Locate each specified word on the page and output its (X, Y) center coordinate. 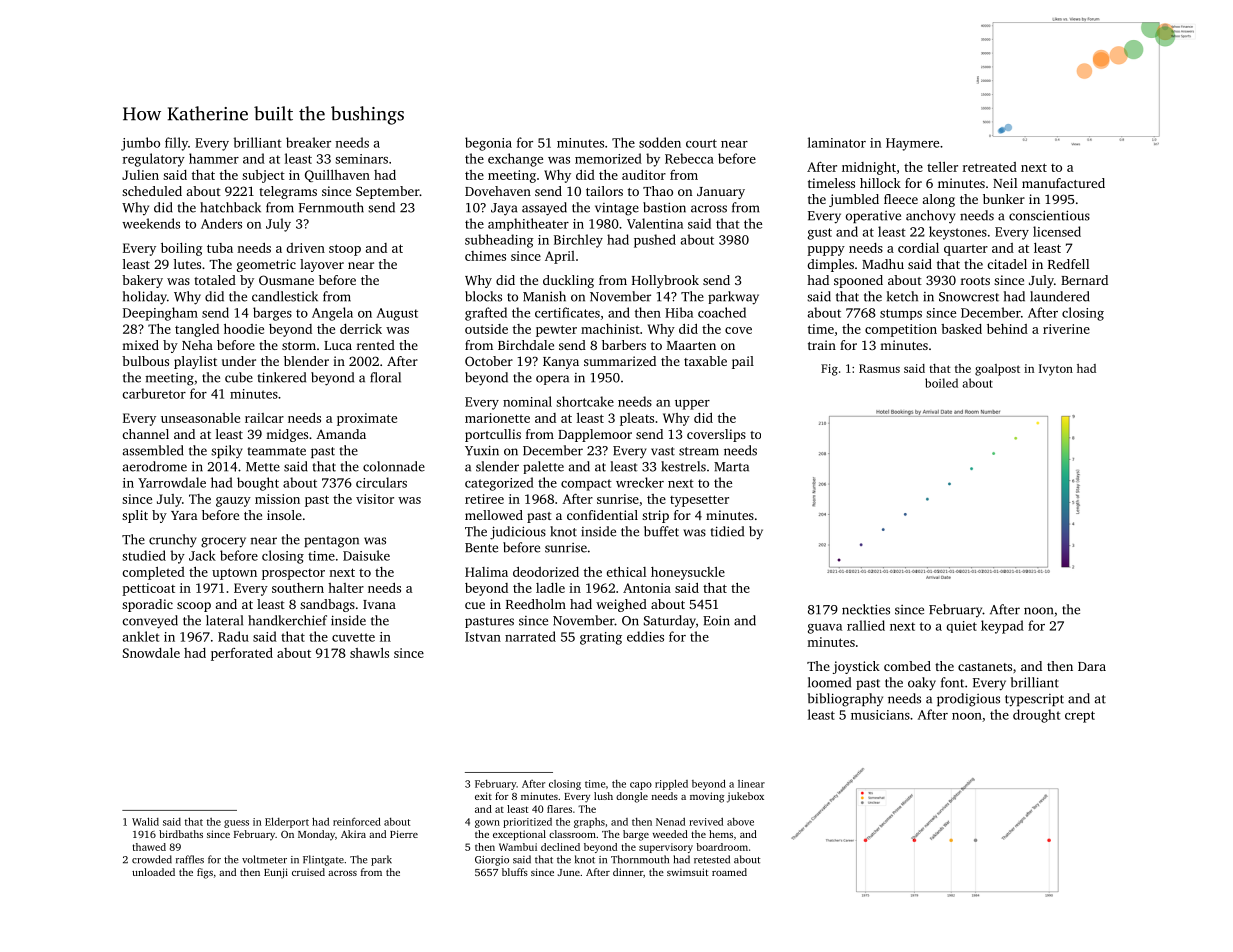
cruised (308, 872)
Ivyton (1056, 370)
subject (263, 176)
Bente (481, 548)
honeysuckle (688, 573)
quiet (961, 627)
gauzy (233, 502)
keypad (1002, 627)
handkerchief (287, 620)
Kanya (561, 363)
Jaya (504, 209)
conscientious (1049, 215)
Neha (197, 345)
